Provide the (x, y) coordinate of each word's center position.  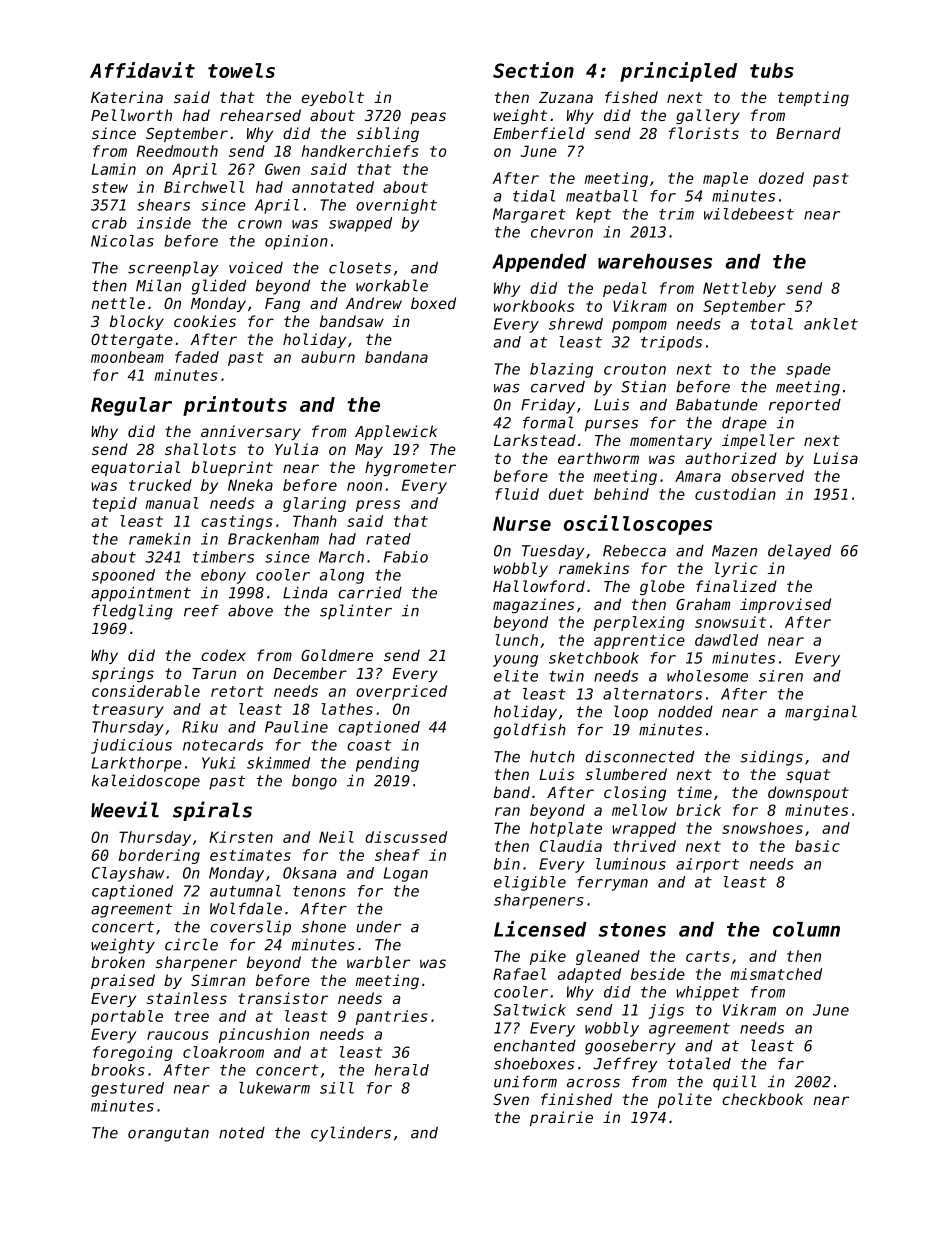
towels (241, 70)
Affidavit (142, 70)
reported (805, 406)
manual (172, 503)
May (369, 451)
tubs (772, 70)
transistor (283, 998)
